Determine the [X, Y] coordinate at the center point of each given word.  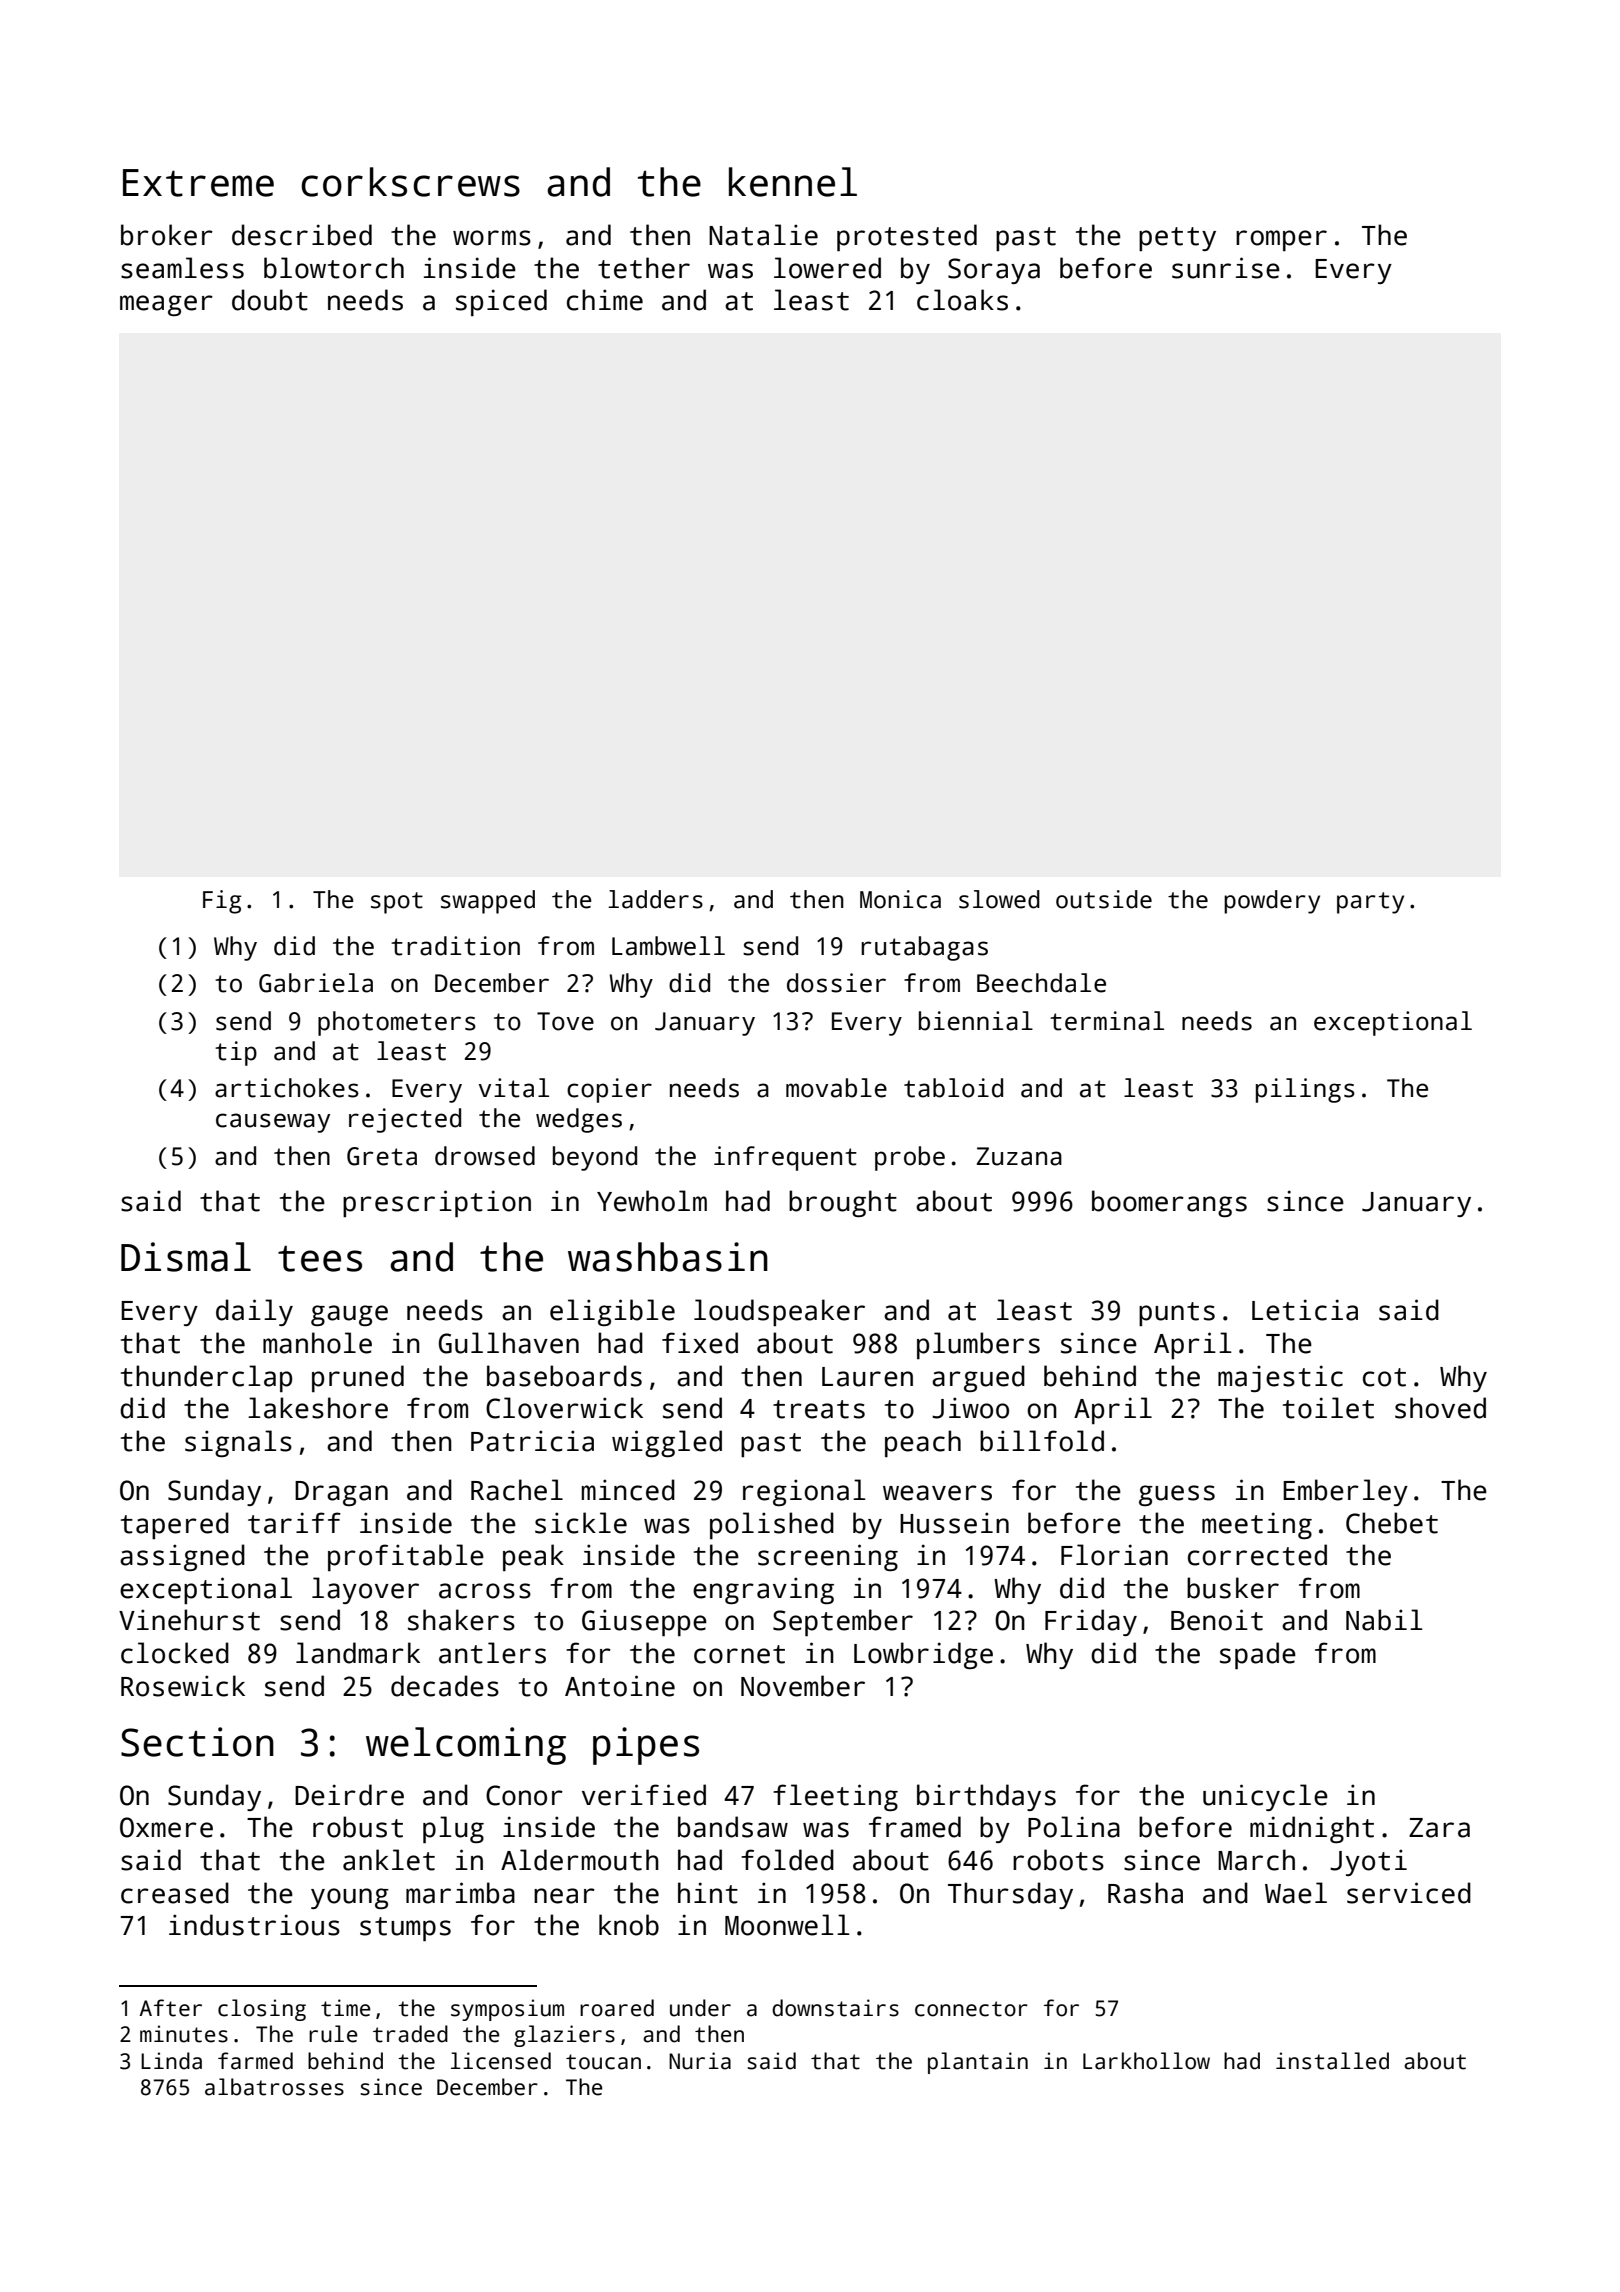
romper [1281, 240]
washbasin [668, 1257]
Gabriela [316, 983]
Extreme [198, 183]
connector [971, 2009]
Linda [171, 2061]
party [1370, 903]
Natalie [763, 235]
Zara [1439, 1828]
